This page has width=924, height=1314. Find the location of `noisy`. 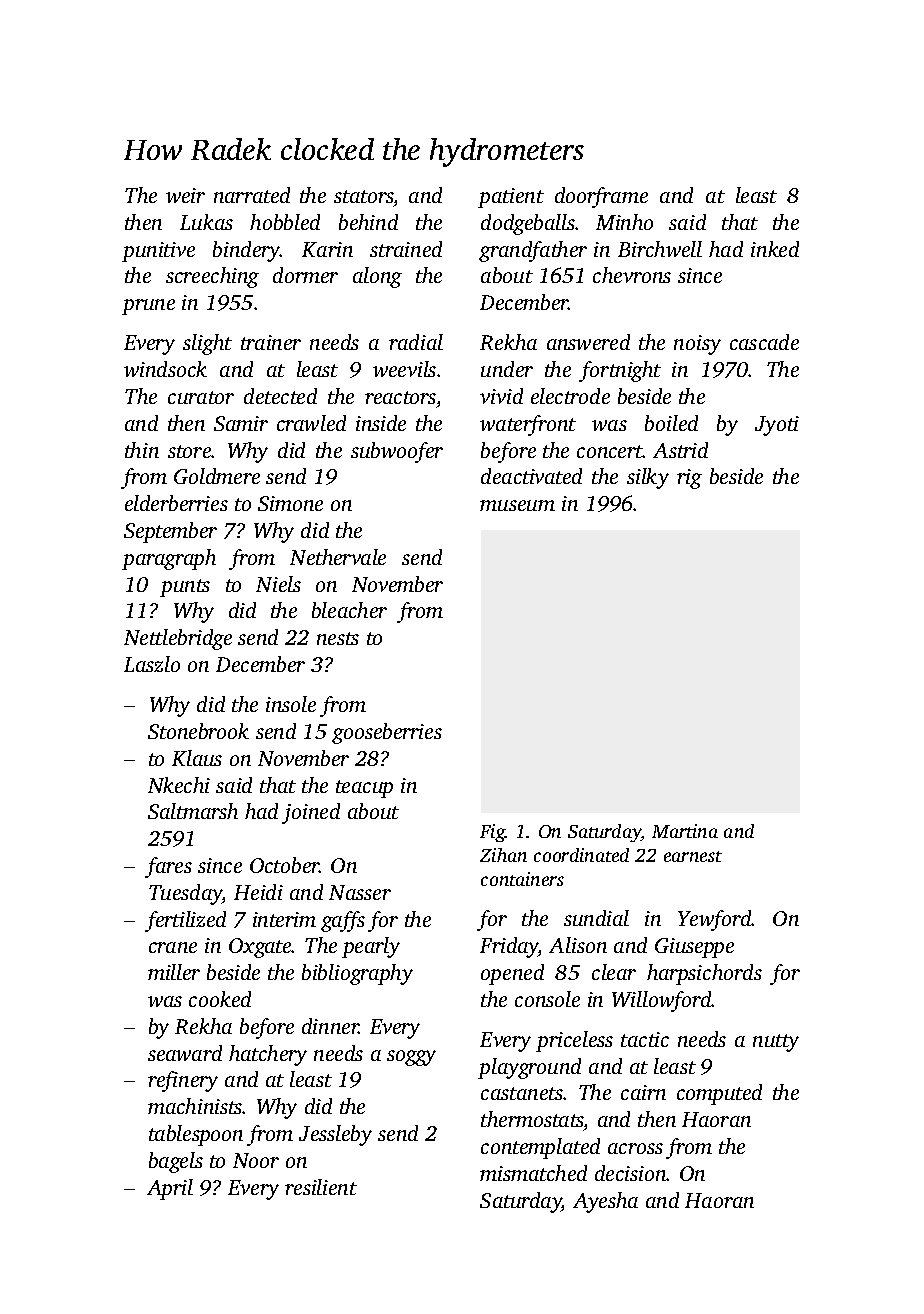

noisy is located at coordinates (697, 345).
